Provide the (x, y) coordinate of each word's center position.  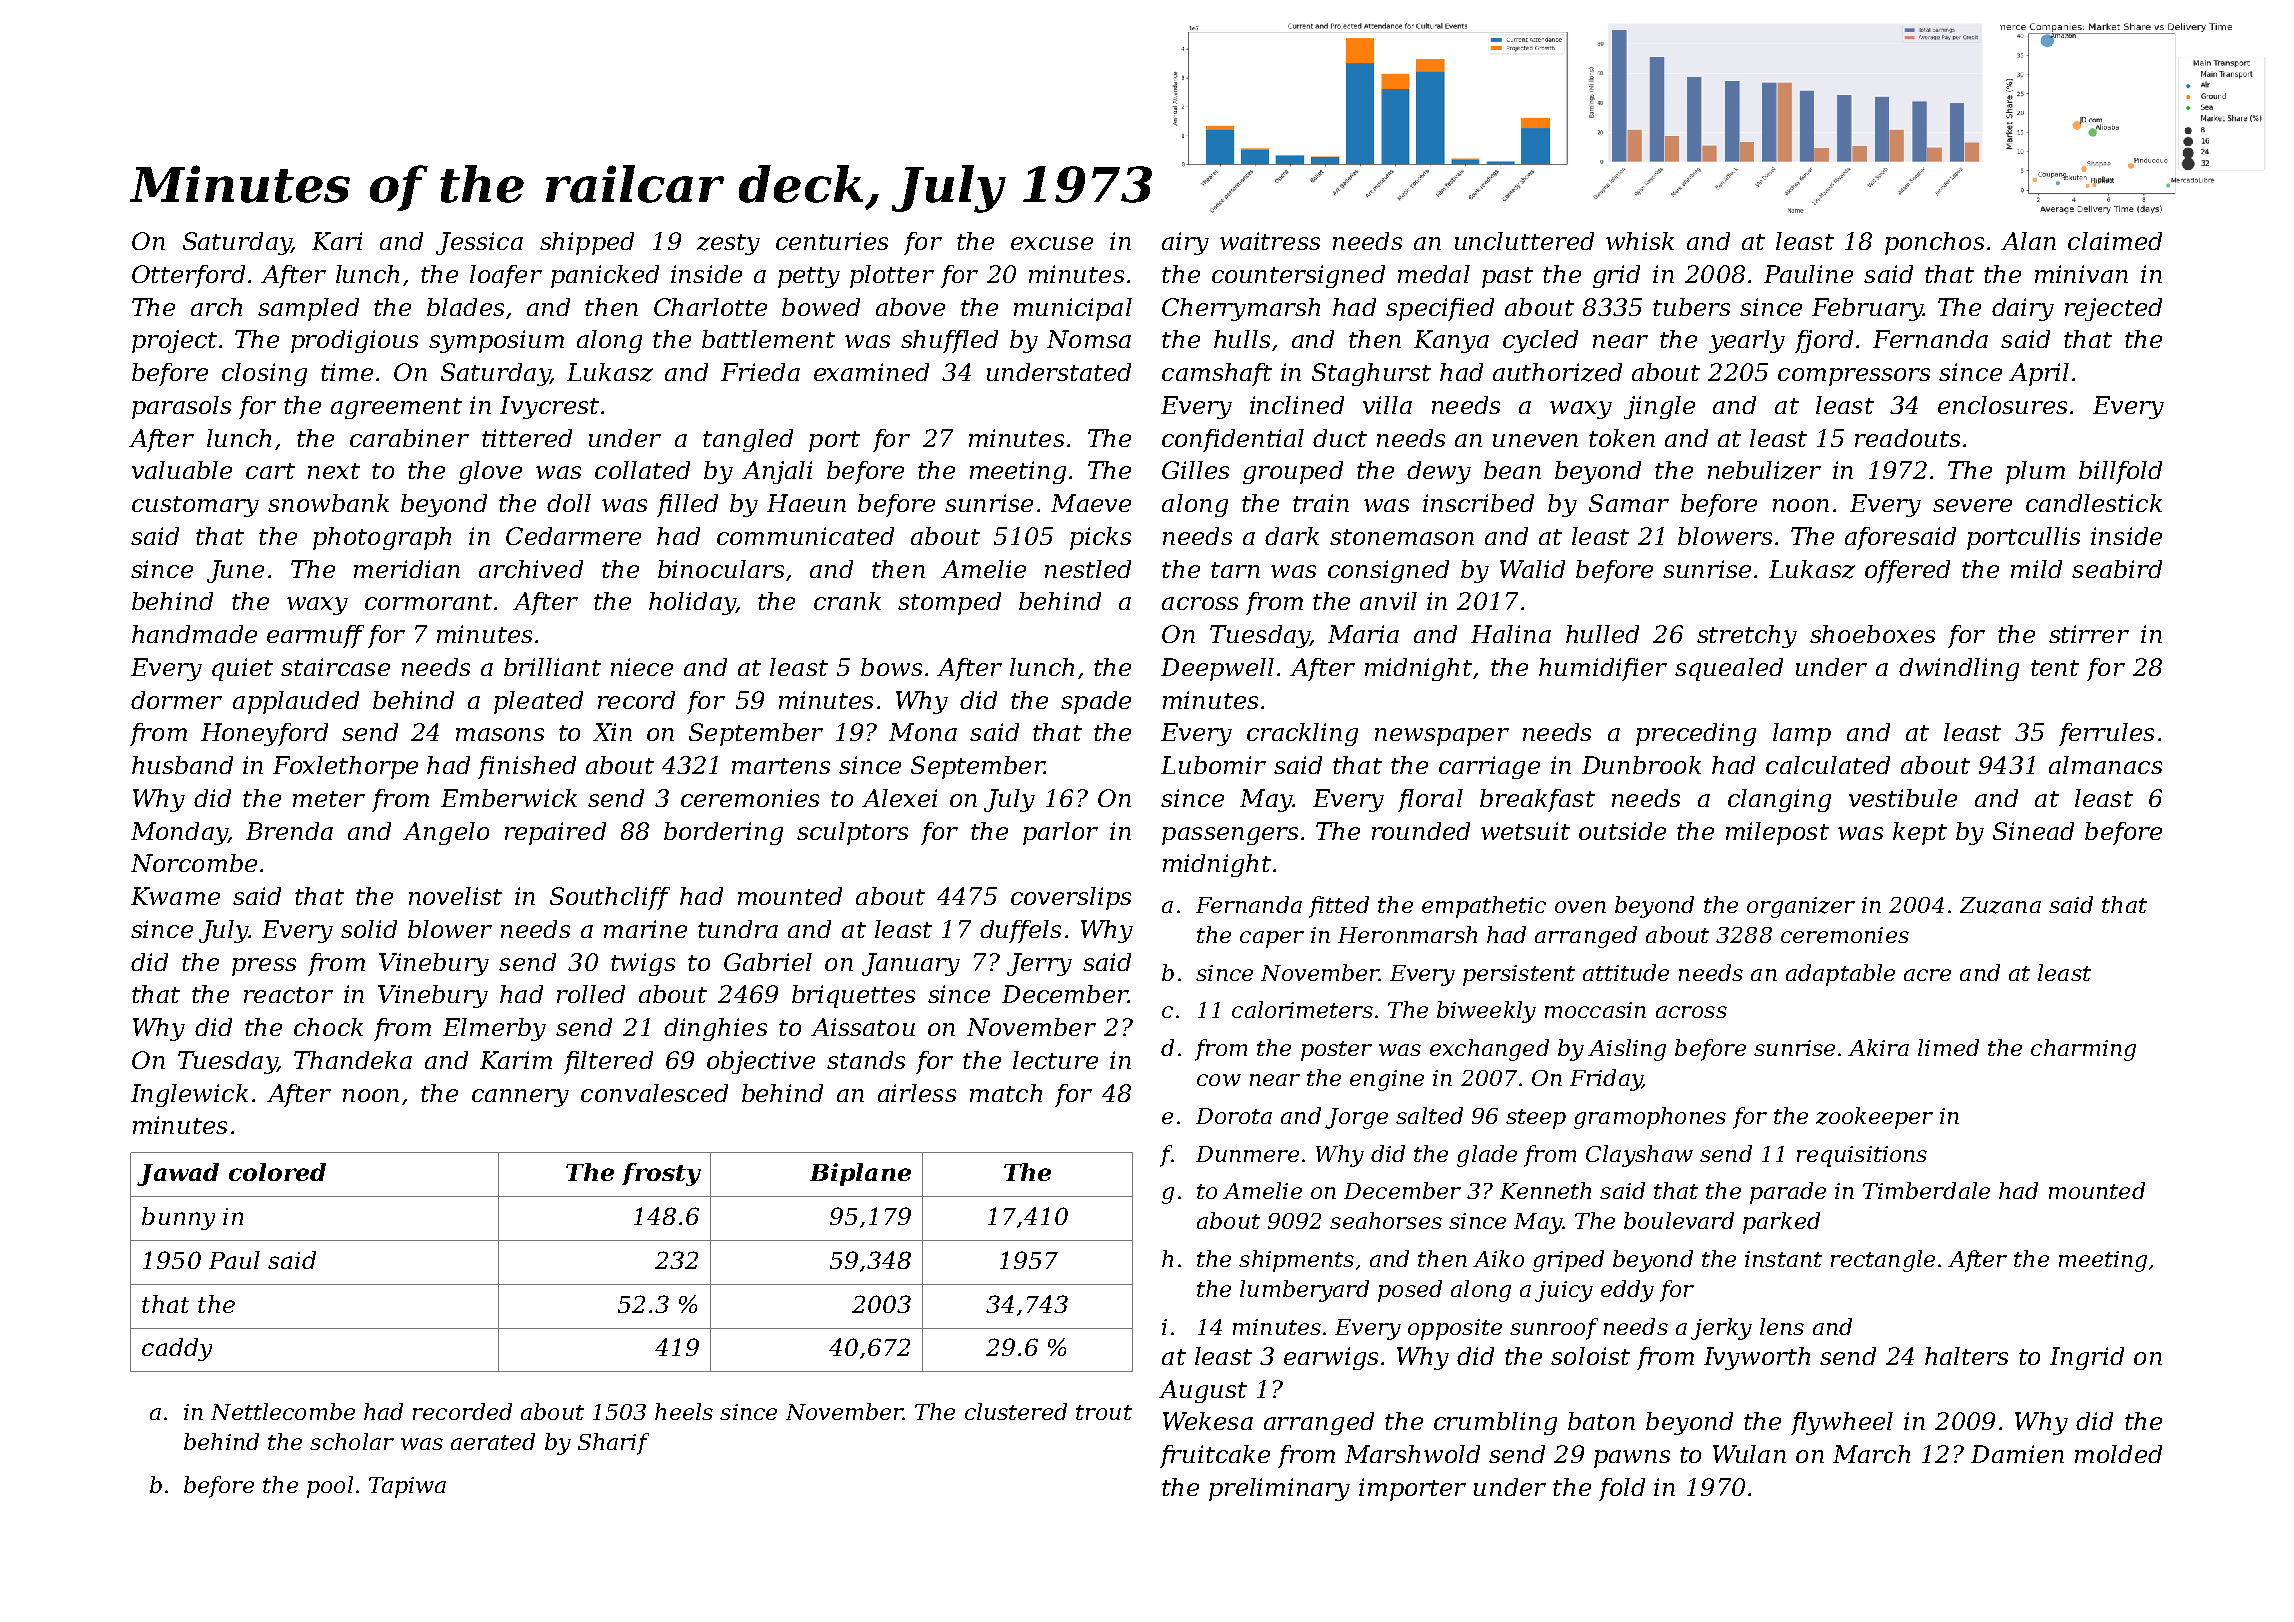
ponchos (1934, 243)
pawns (1632, 1459)
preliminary (1279, 1489)
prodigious (354, 341)
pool (330, 1487)
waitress (1270, 241)
